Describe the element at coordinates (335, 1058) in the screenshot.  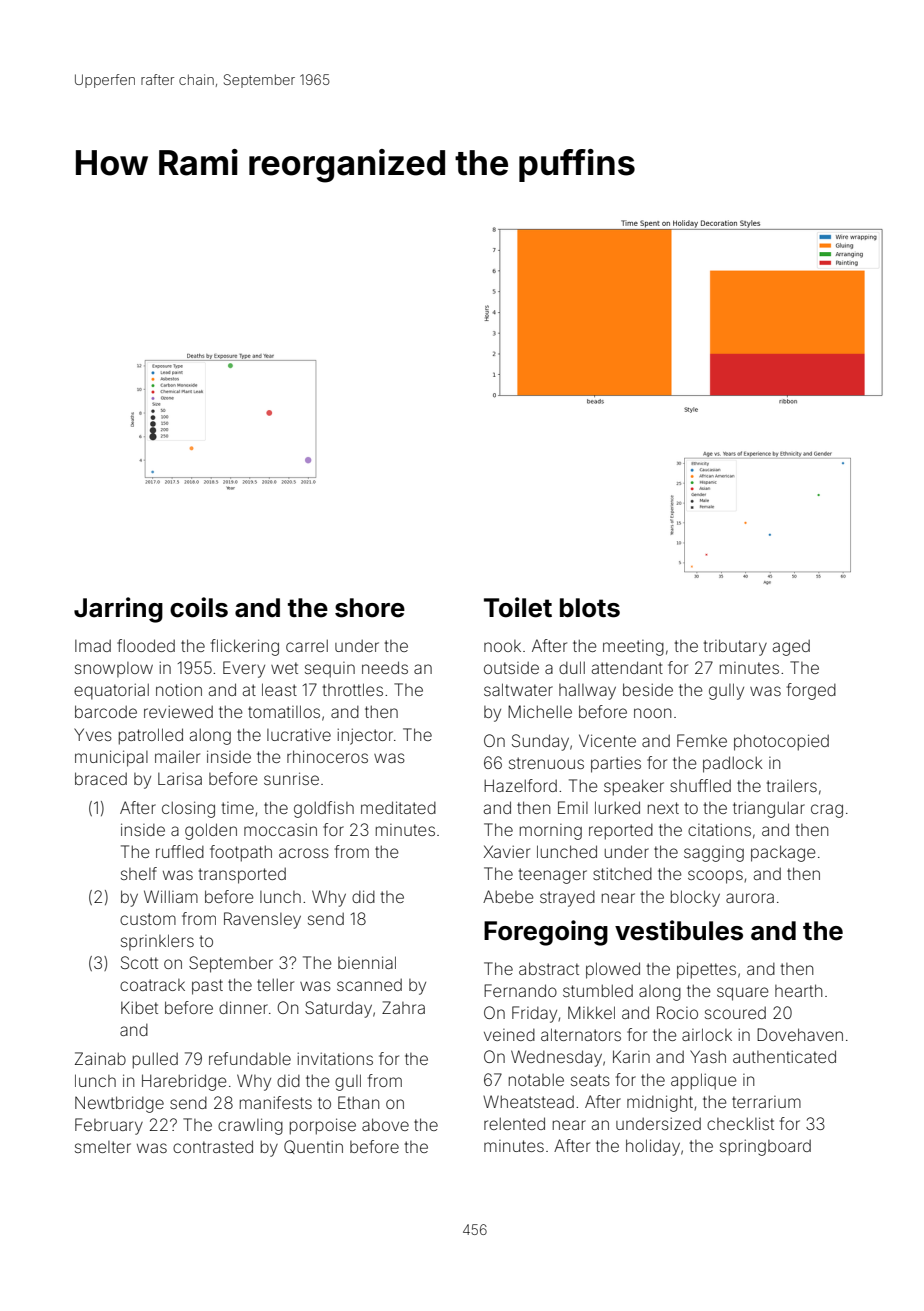
I see `invitations` at that location.
